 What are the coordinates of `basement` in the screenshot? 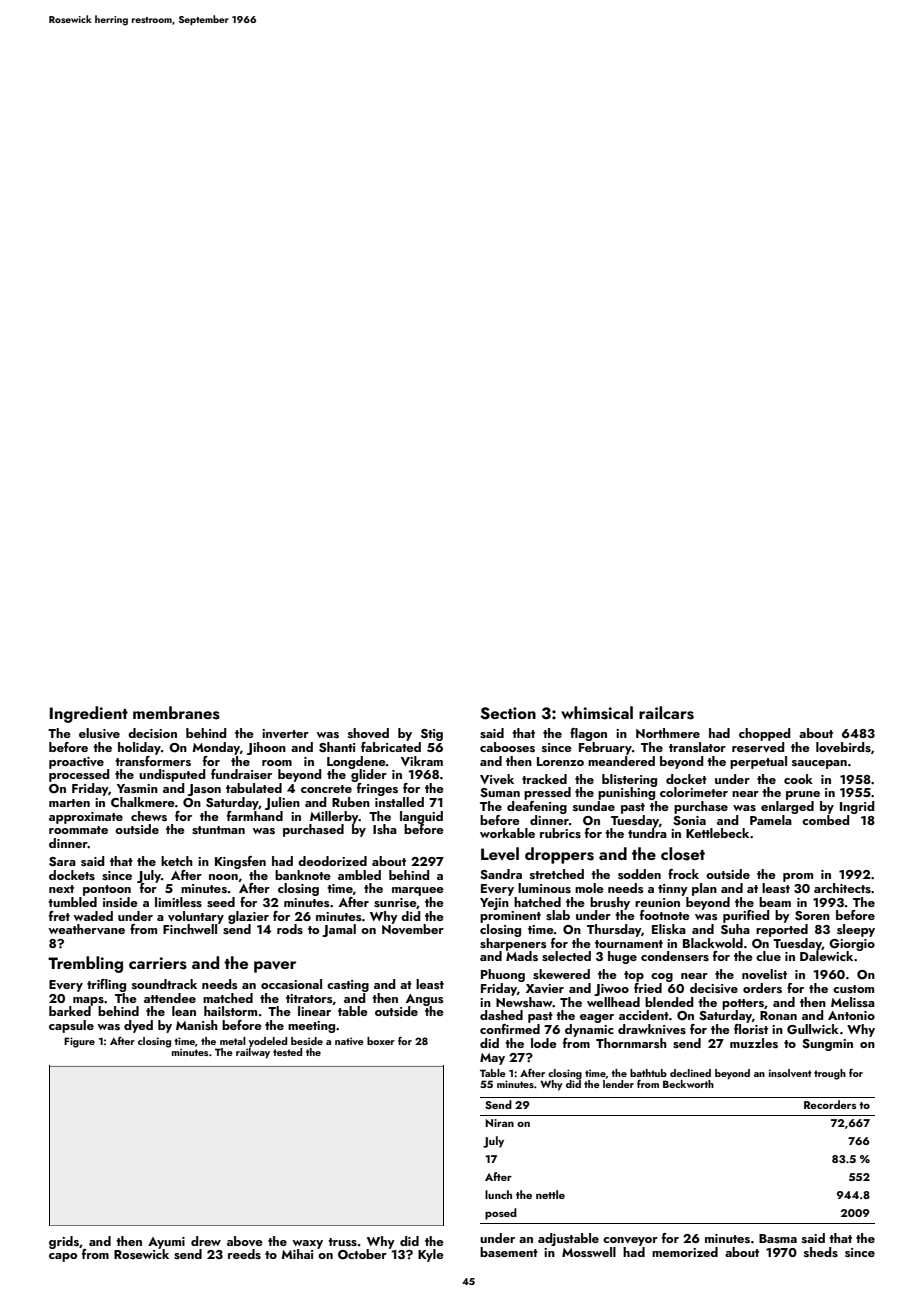 It's located at (509, 1252).
